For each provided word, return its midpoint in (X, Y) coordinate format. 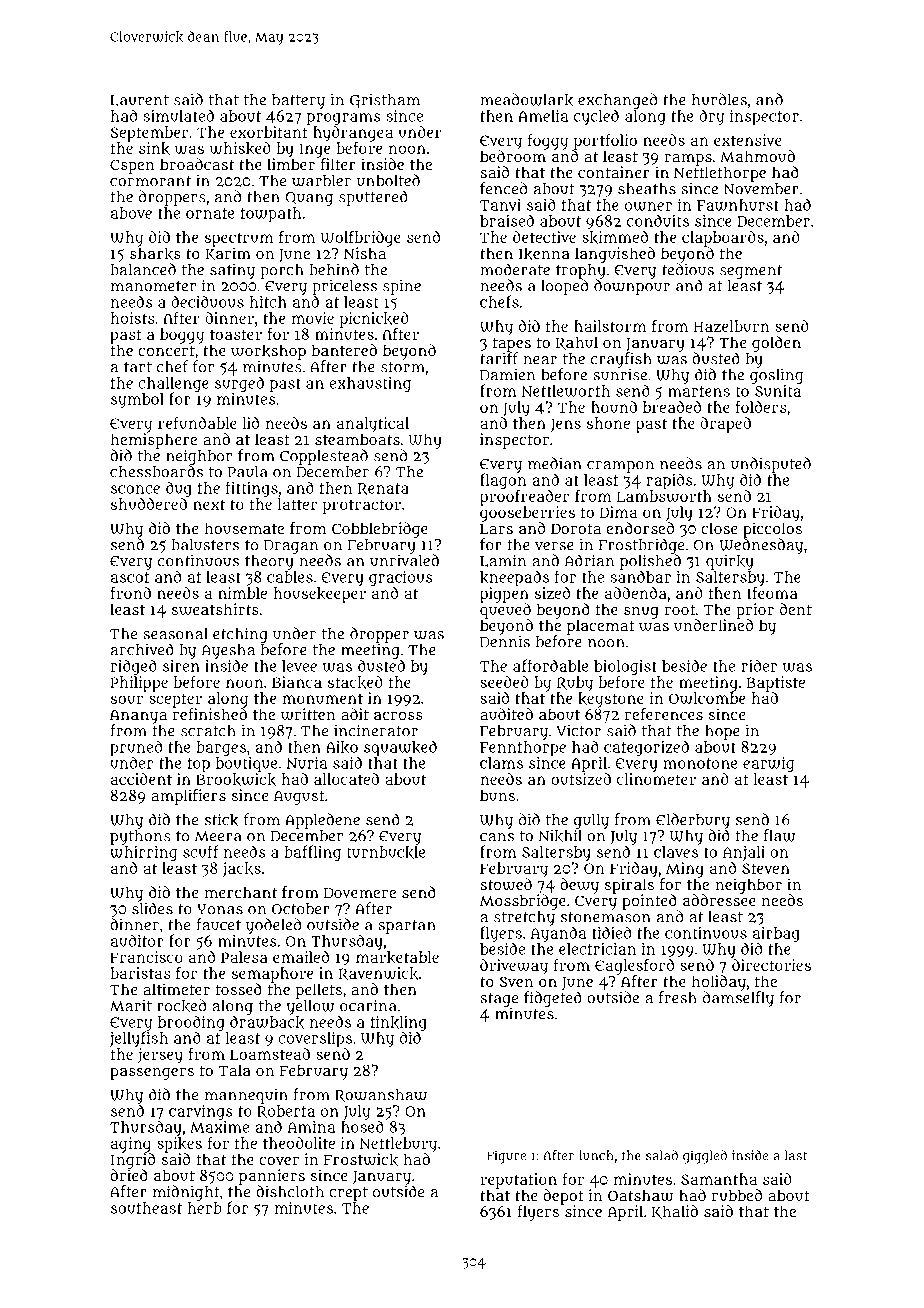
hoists (133, 318)
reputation (518, 1181)
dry (711, 117)
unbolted (388, 180)
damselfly (738, 999)
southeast (146, 1208)
